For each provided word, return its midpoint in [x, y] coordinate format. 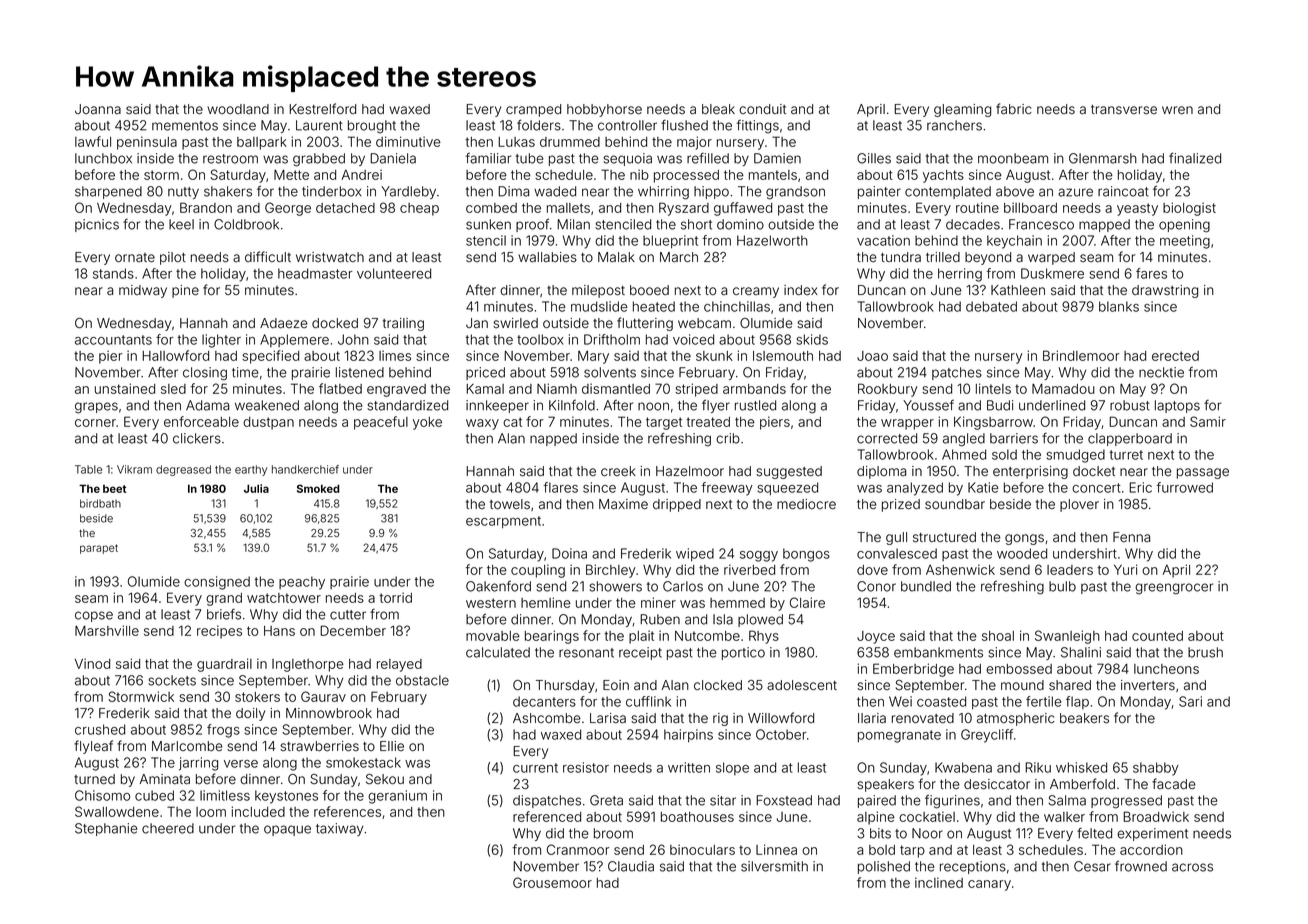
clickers [197, 438]
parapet [99, 549]
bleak [718, 109]
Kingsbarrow [993, 423]
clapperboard [1130, 439]
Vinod [92, 663]
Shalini [1081, 652]
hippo [711, 192]
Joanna [98, 109]
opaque [287, 830]
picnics [97, 225]
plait [641, 637]
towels [510, 504]
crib [728, 438]
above [1015, 191]
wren [1177, 110]
